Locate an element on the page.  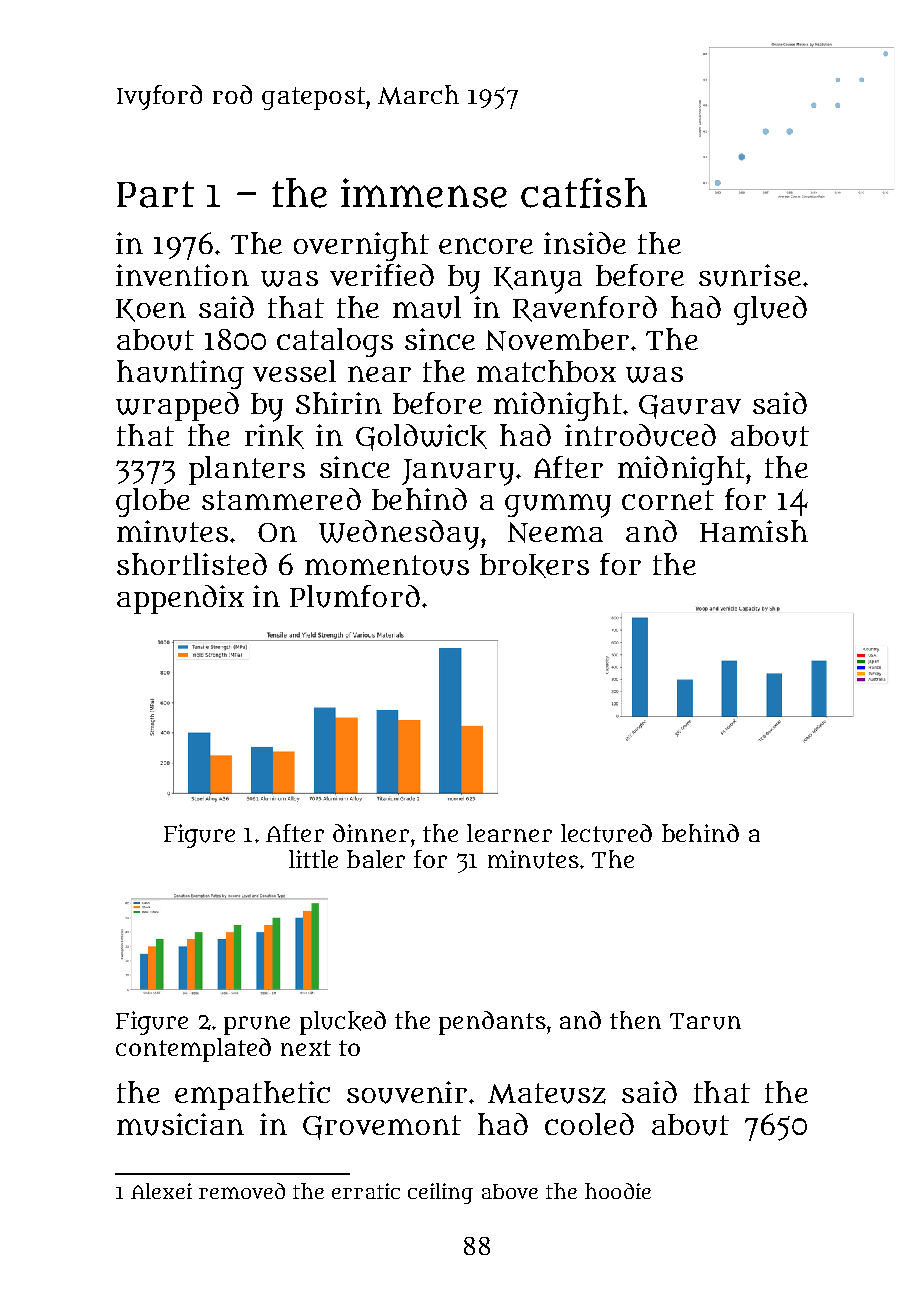
Koen is located at coordinates (151, 310).
